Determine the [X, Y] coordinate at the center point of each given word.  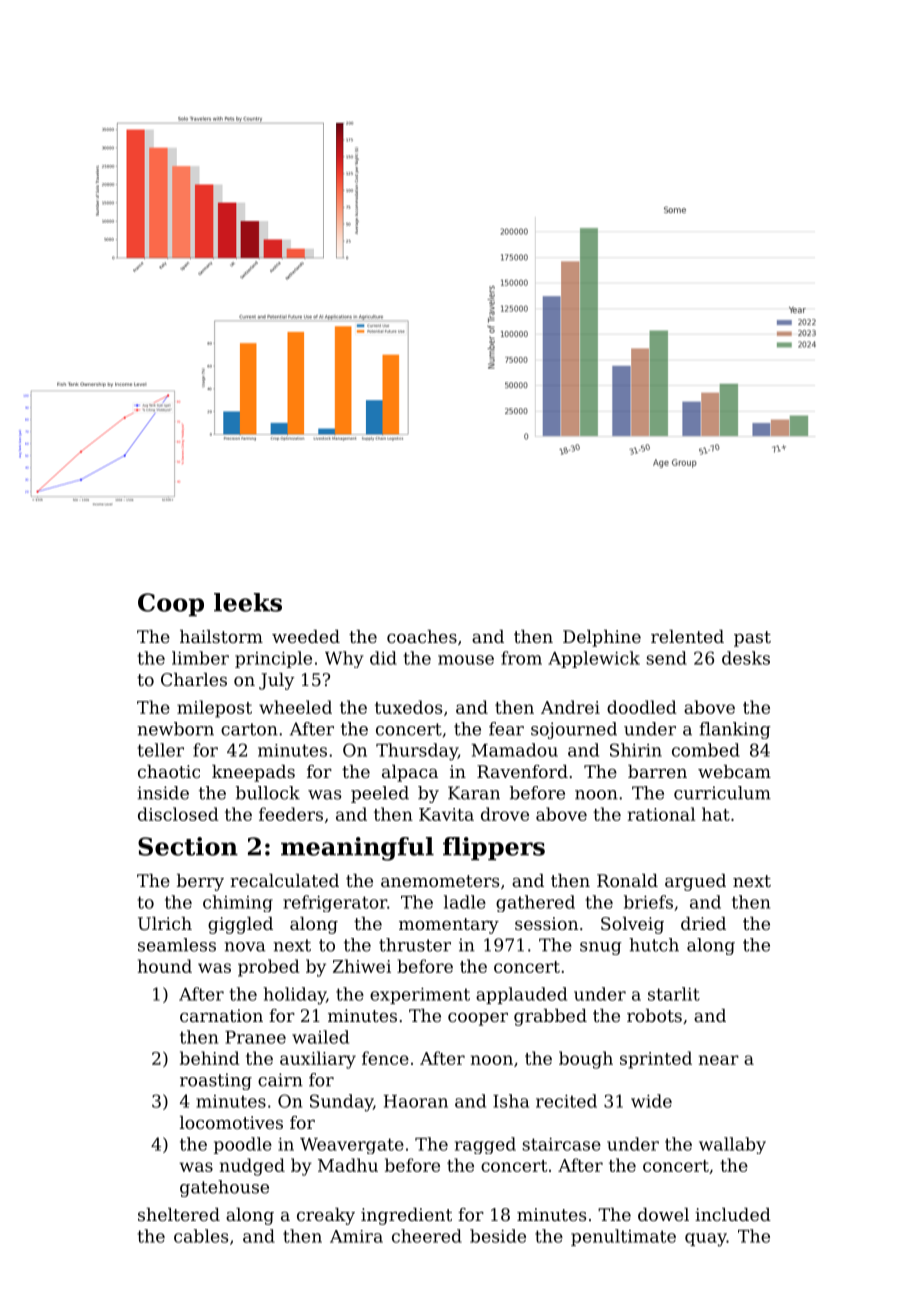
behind [210, 1058]
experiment [420, 996]
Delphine [602, 638]
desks [746, 658]
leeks [248, 602]
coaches [422, 636]
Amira [356, 1236]
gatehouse [224, 1188]
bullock [268, 793]
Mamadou [514, 750]
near [719, 1060]
